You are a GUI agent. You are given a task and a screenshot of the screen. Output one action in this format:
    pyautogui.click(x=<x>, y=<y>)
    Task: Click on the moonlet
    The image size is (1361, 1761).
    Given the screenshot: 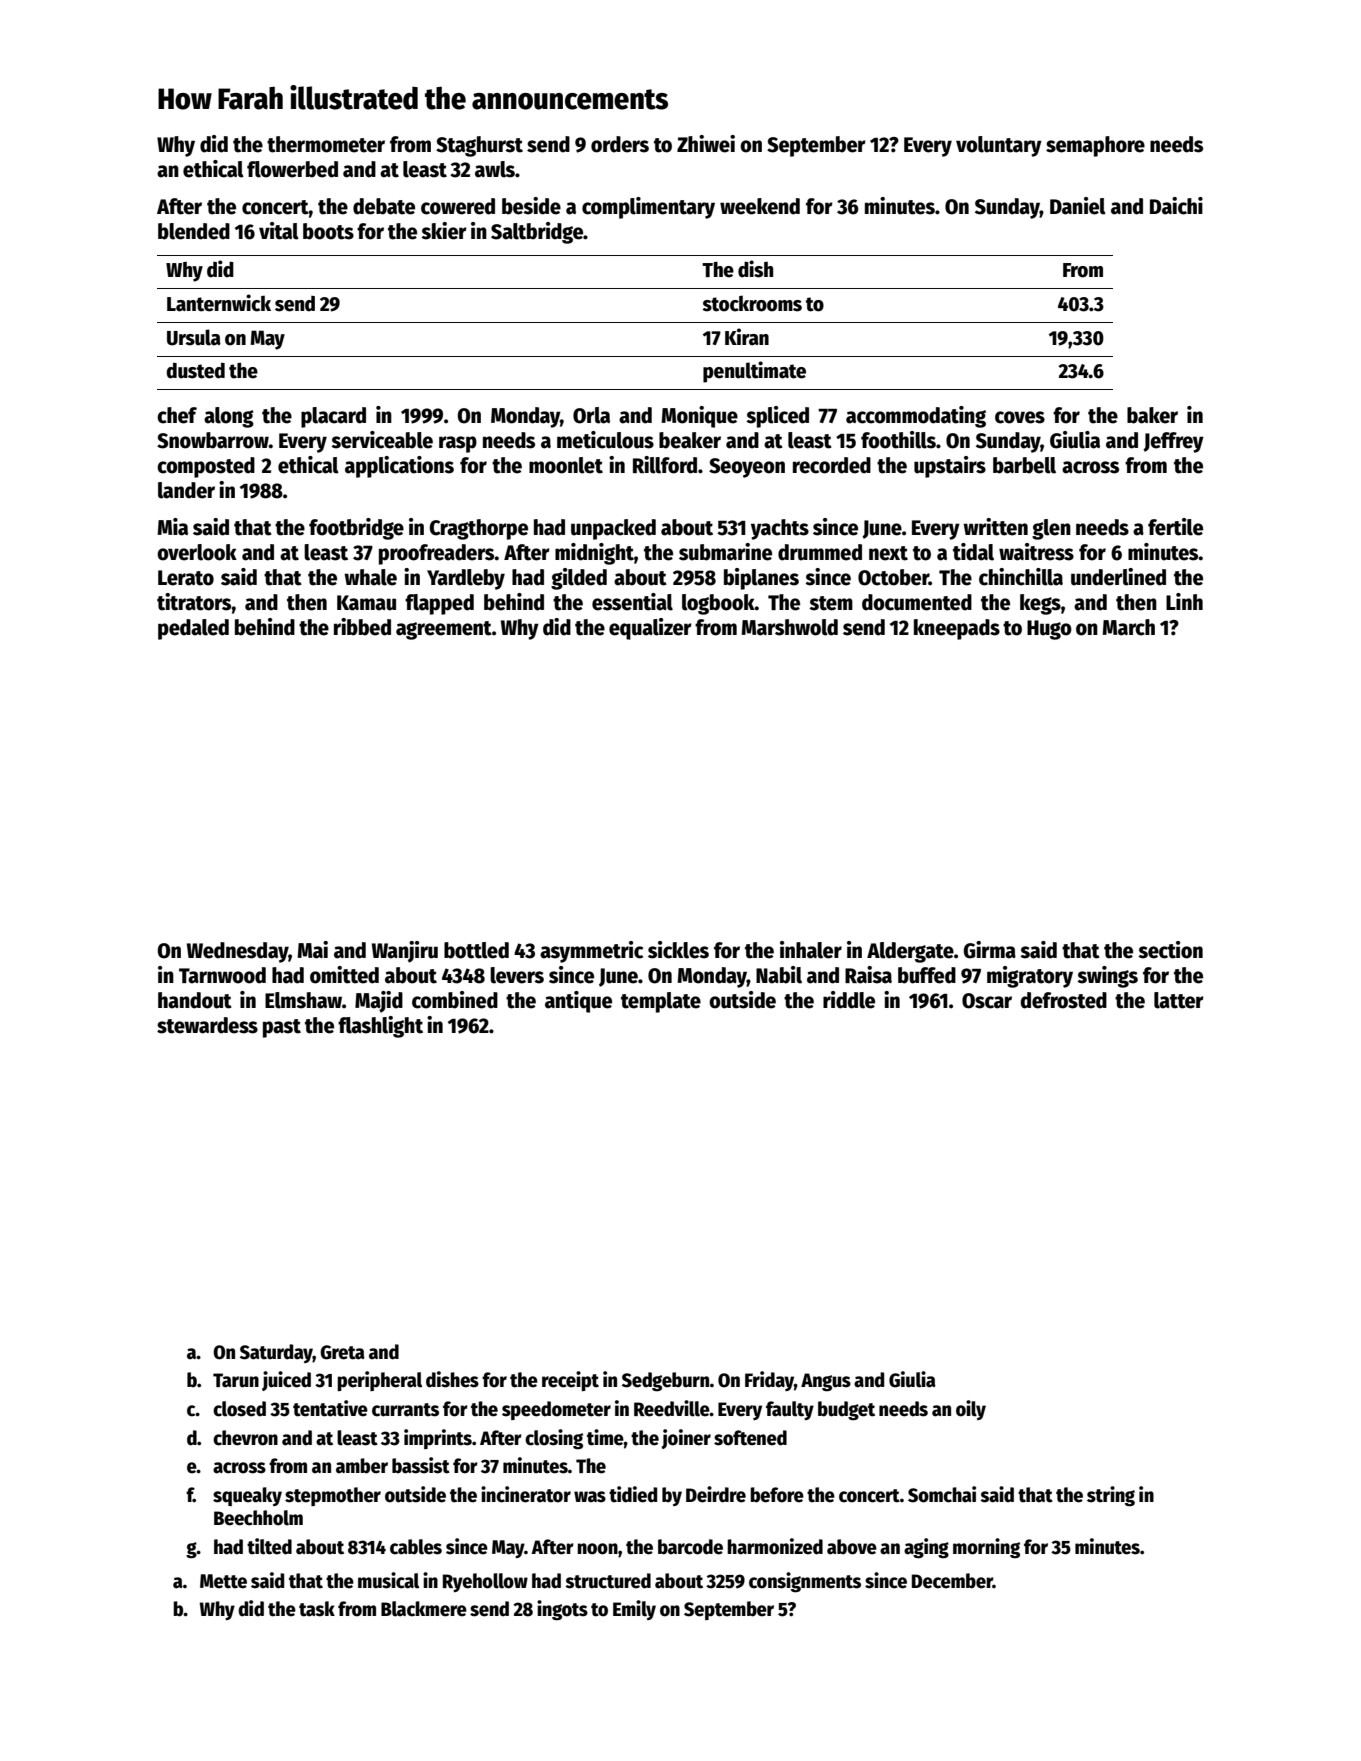 What is the action you would take?
    pyautogui.click(x=566, y=465)
